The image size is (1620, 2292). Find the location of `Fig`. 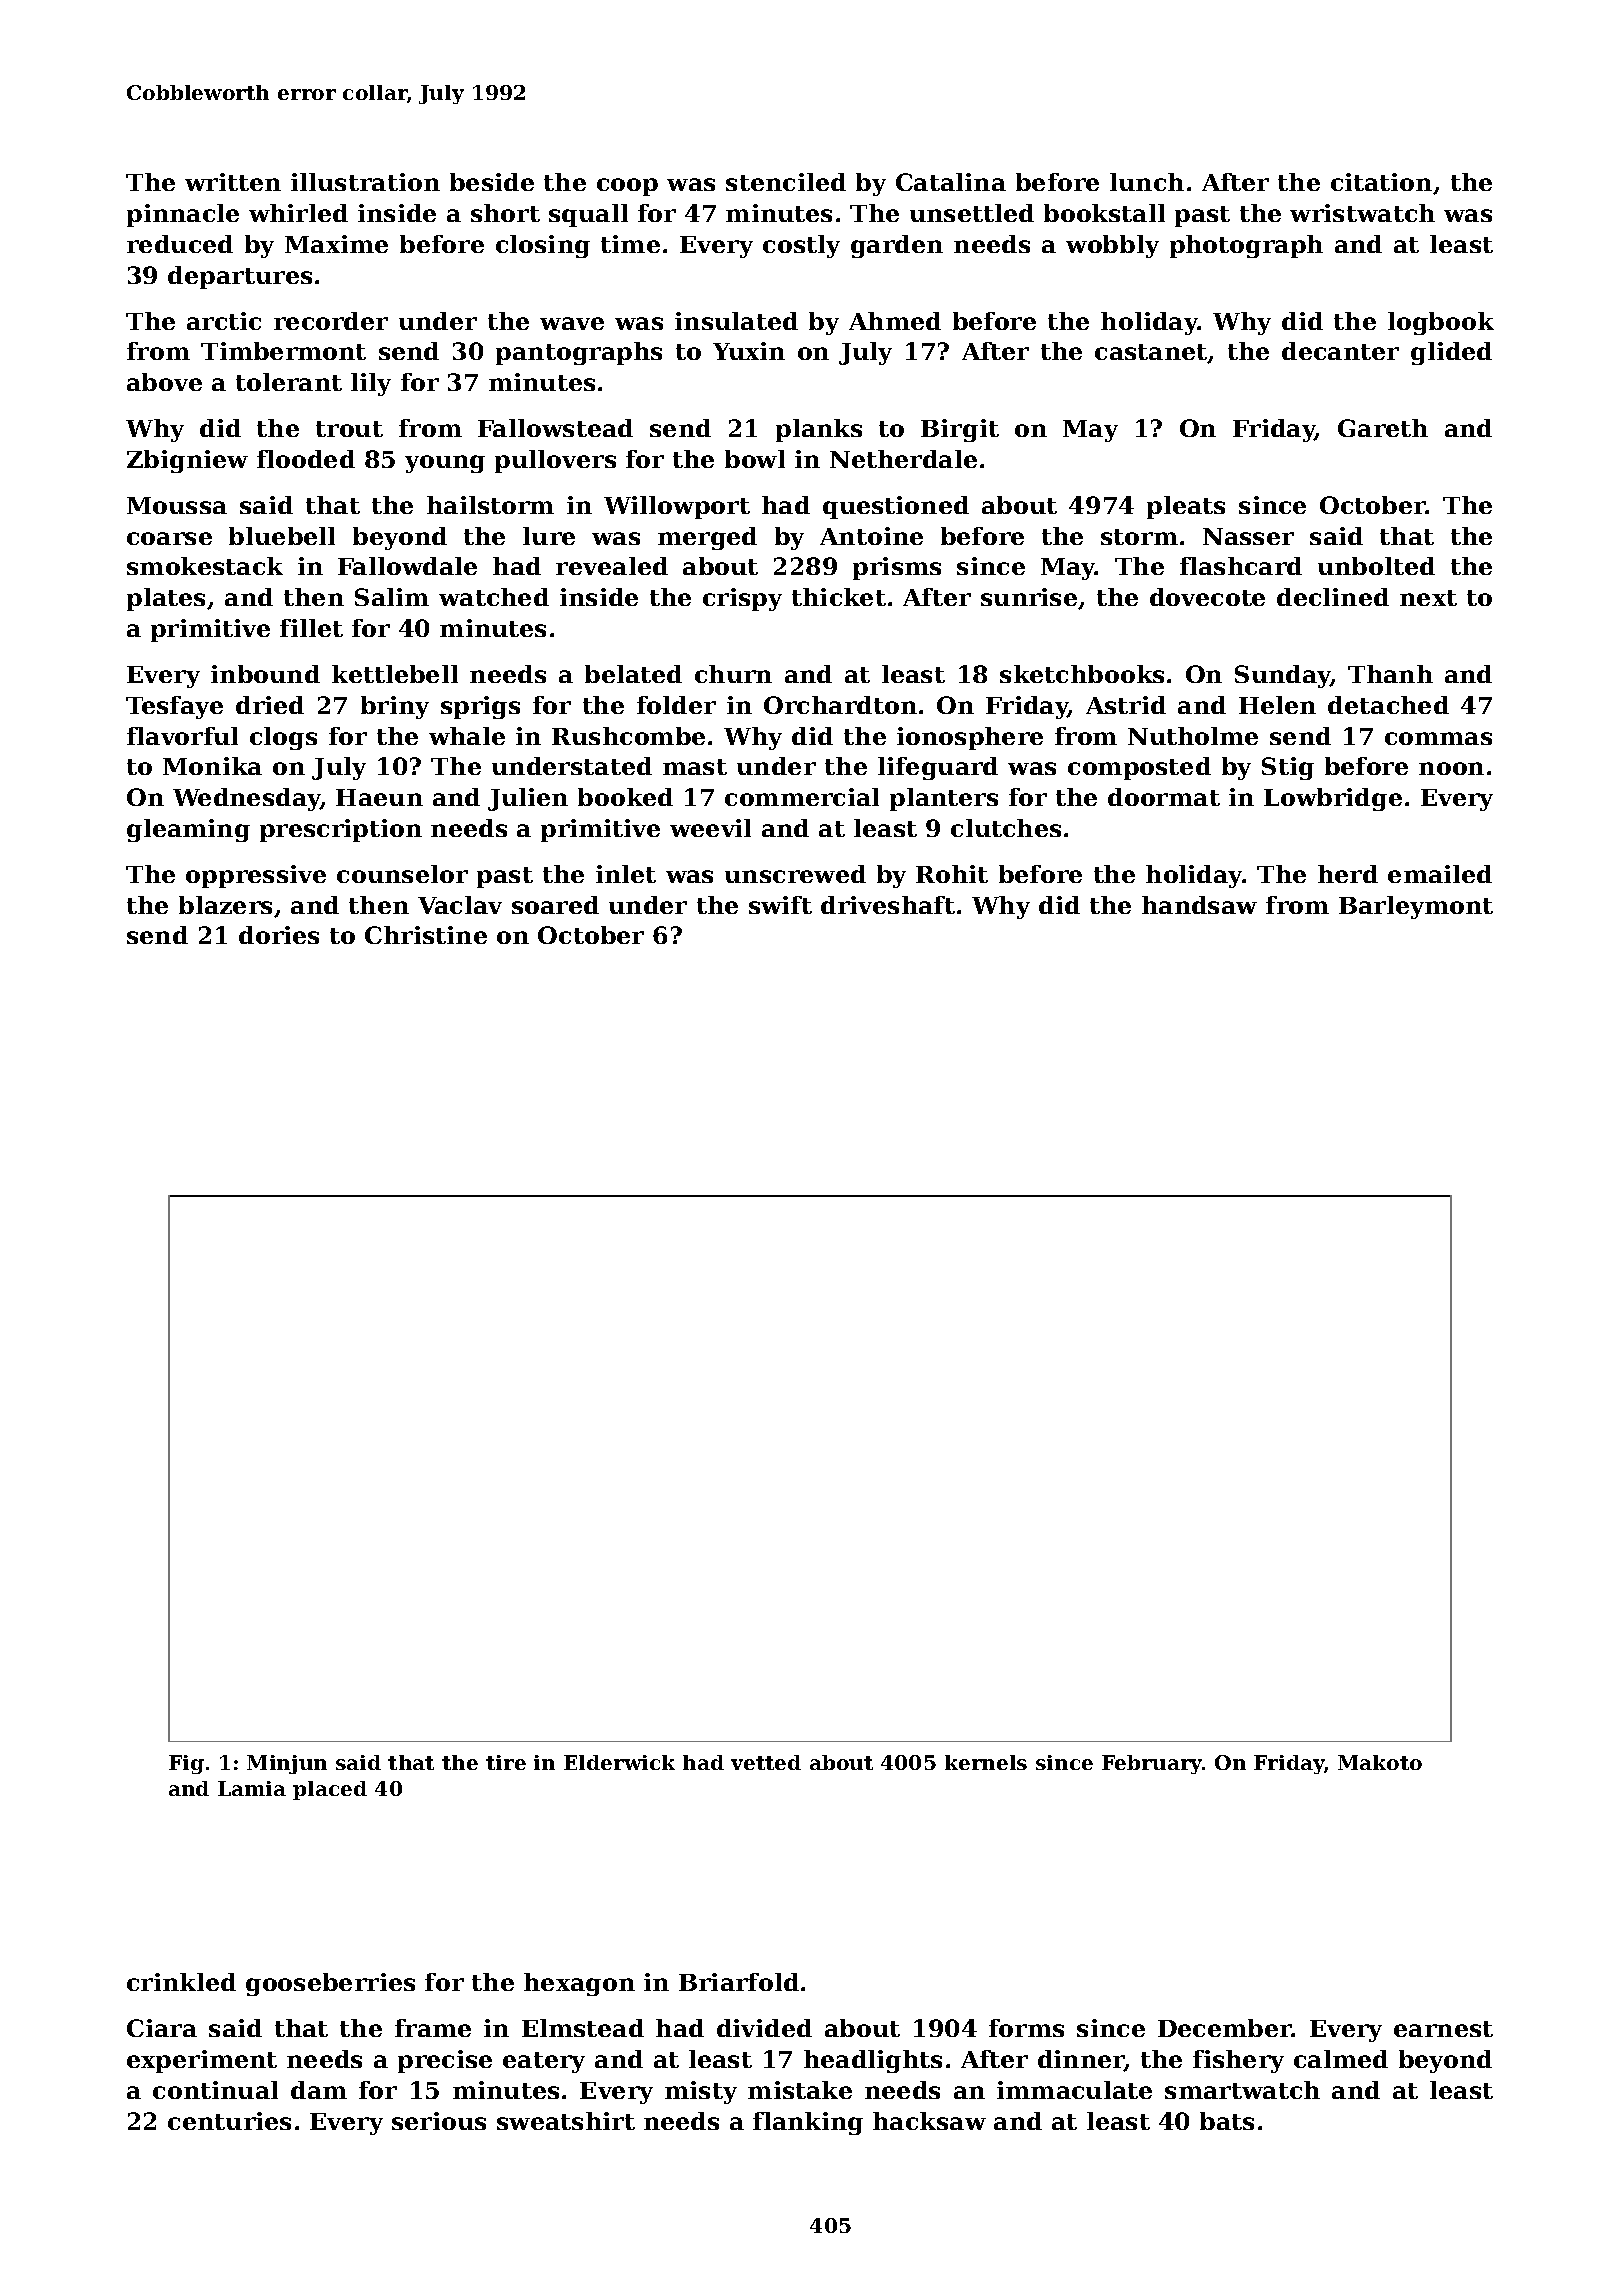

Fig is located at coordinates (186, 1764).
